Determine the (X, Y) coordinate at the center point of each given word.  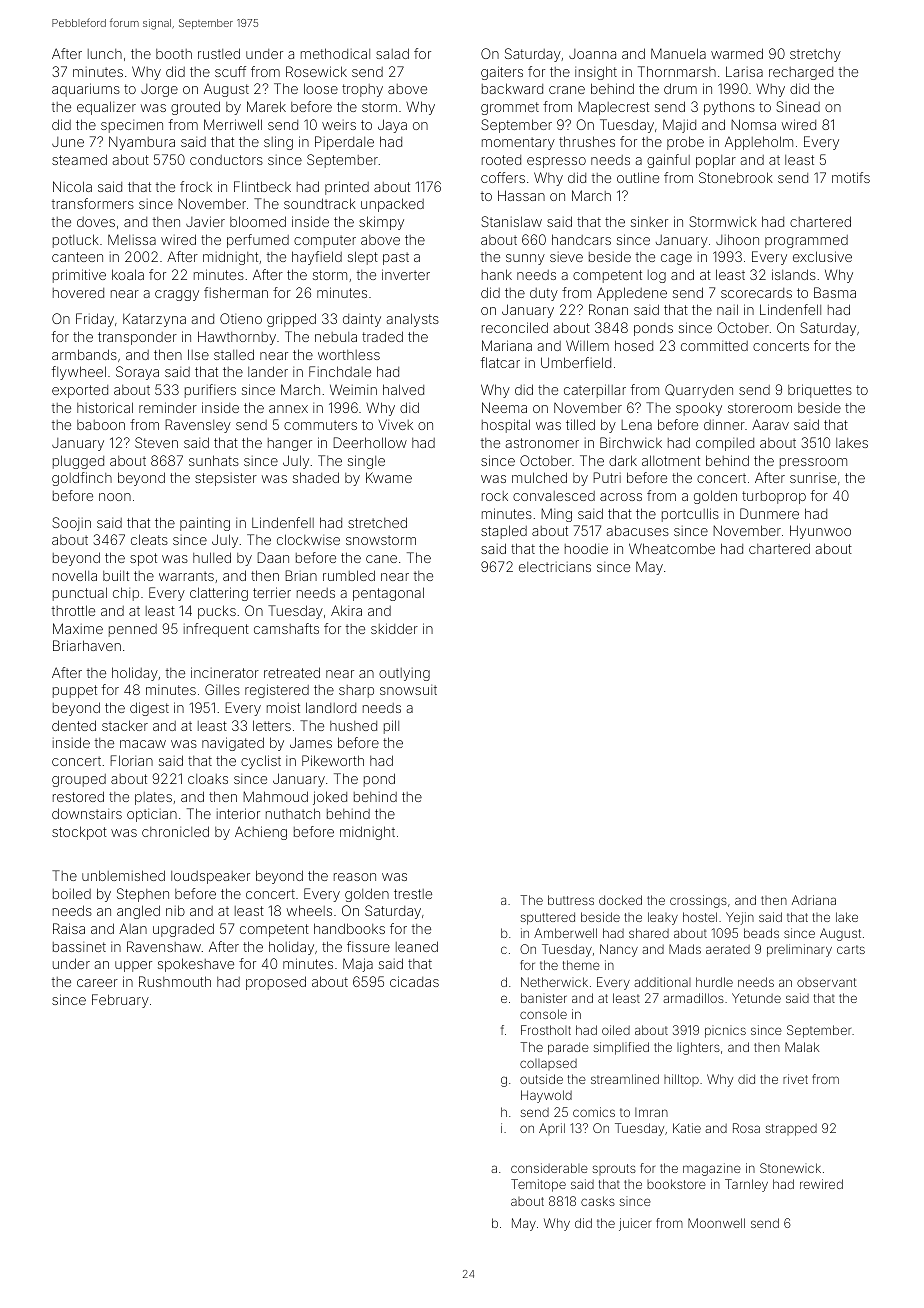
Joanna (592, 54)
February (120, 1001)
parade (568, 1048)
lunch (105, 54)
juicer (635, 1224)
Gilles (222, 689)
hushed (353, 726)
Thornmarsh (677, 71)
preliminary (799, 950)
